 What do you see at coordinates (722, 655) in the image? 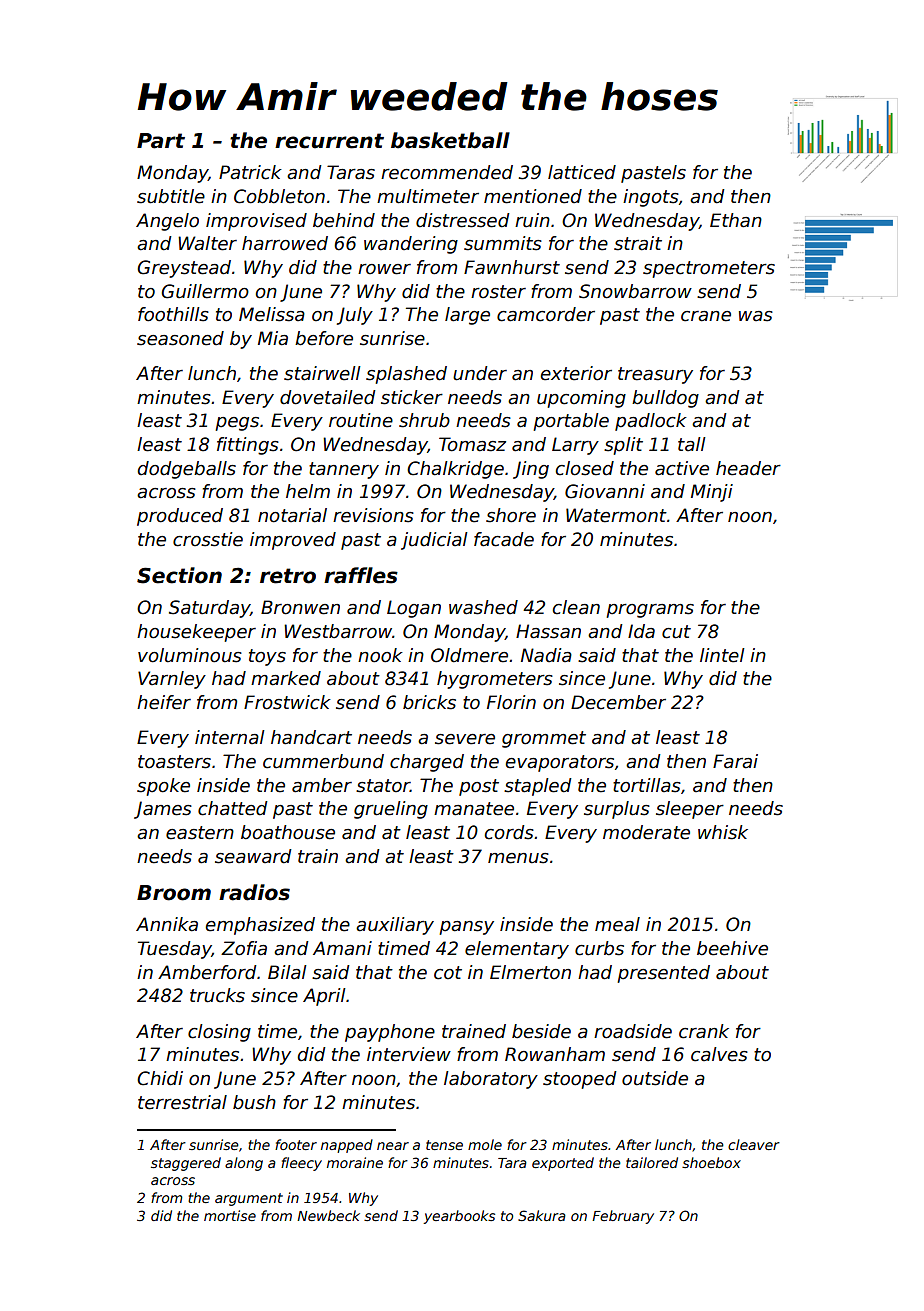
I see `lintel` at bounding box center [722, 655].
